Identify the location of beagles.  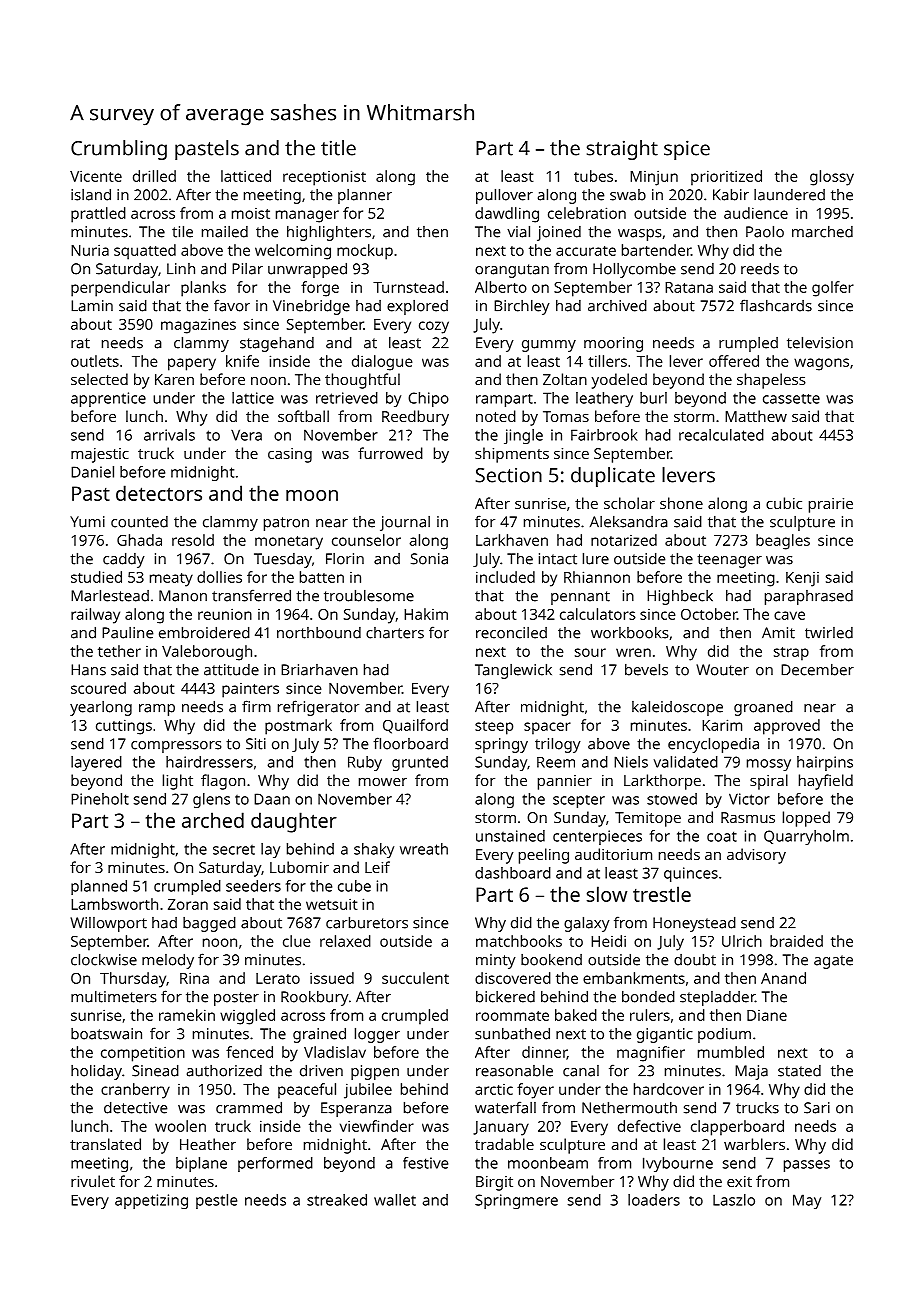
(783, 542).
